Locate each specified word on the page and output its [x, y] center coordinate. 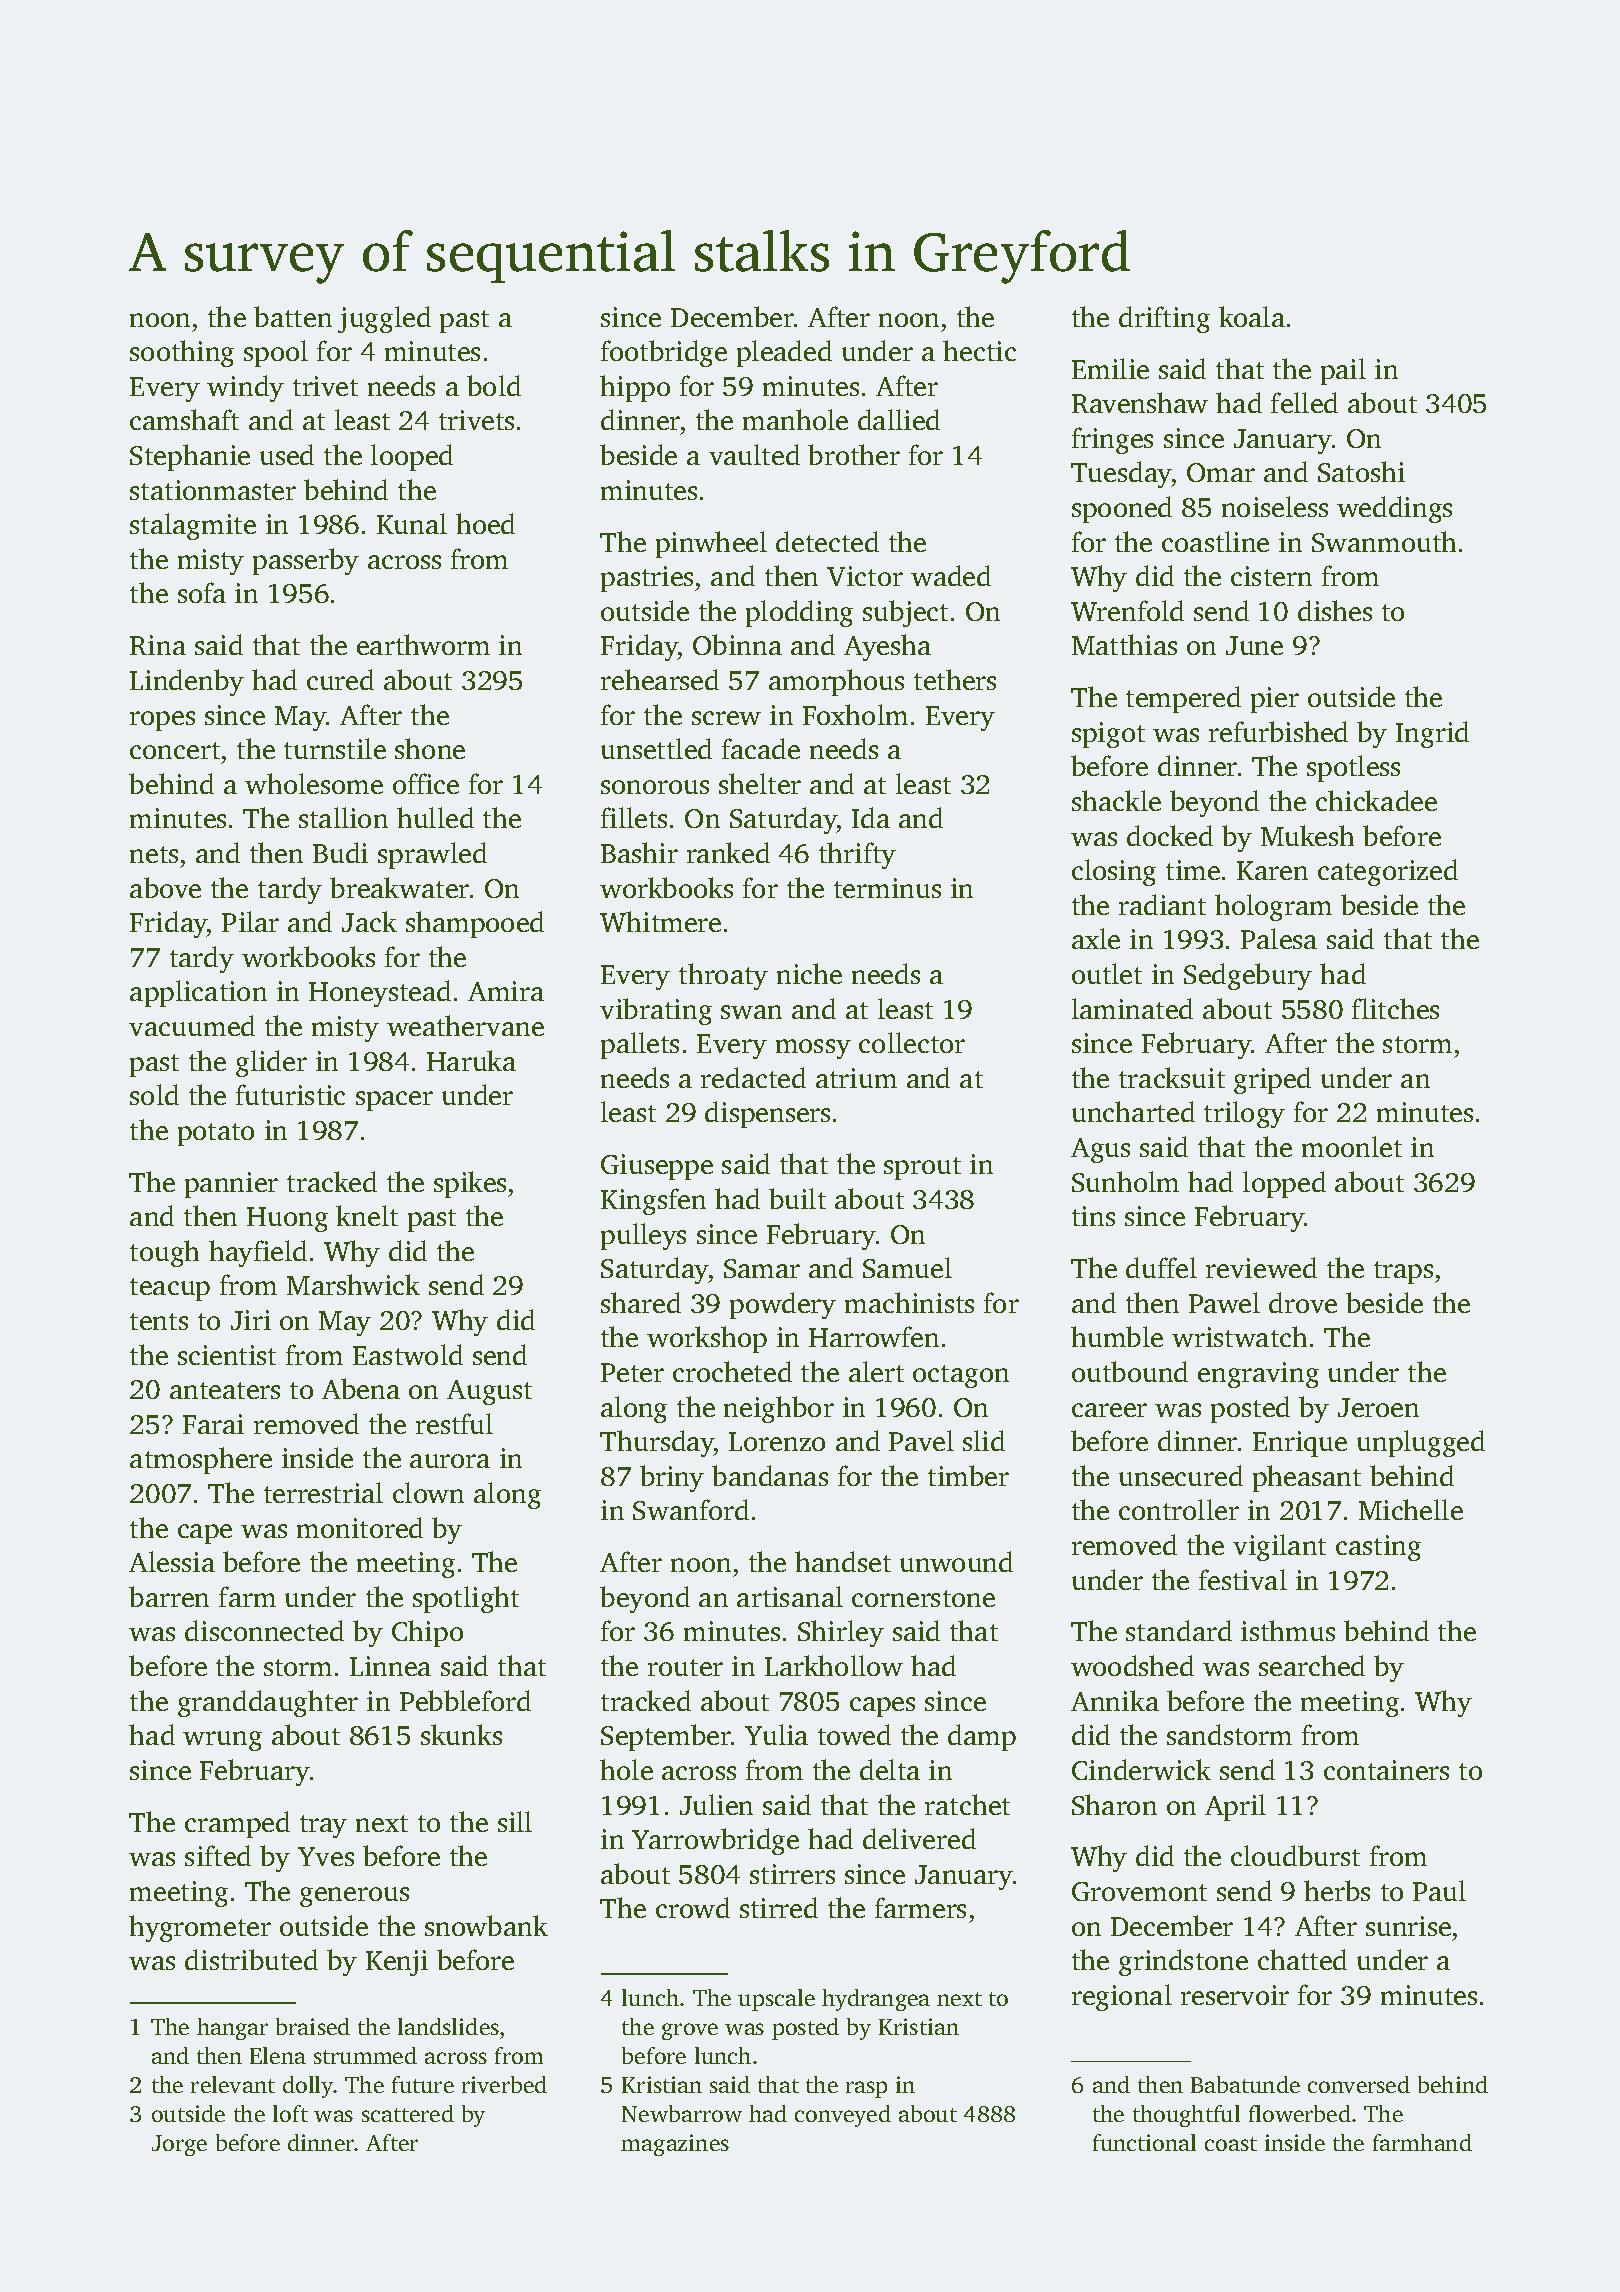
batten [293, 316]
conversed [1359, 2084]
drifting [1164, 319]
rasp [866, 2089]
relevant [233, 2084]
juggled [384, 319]
